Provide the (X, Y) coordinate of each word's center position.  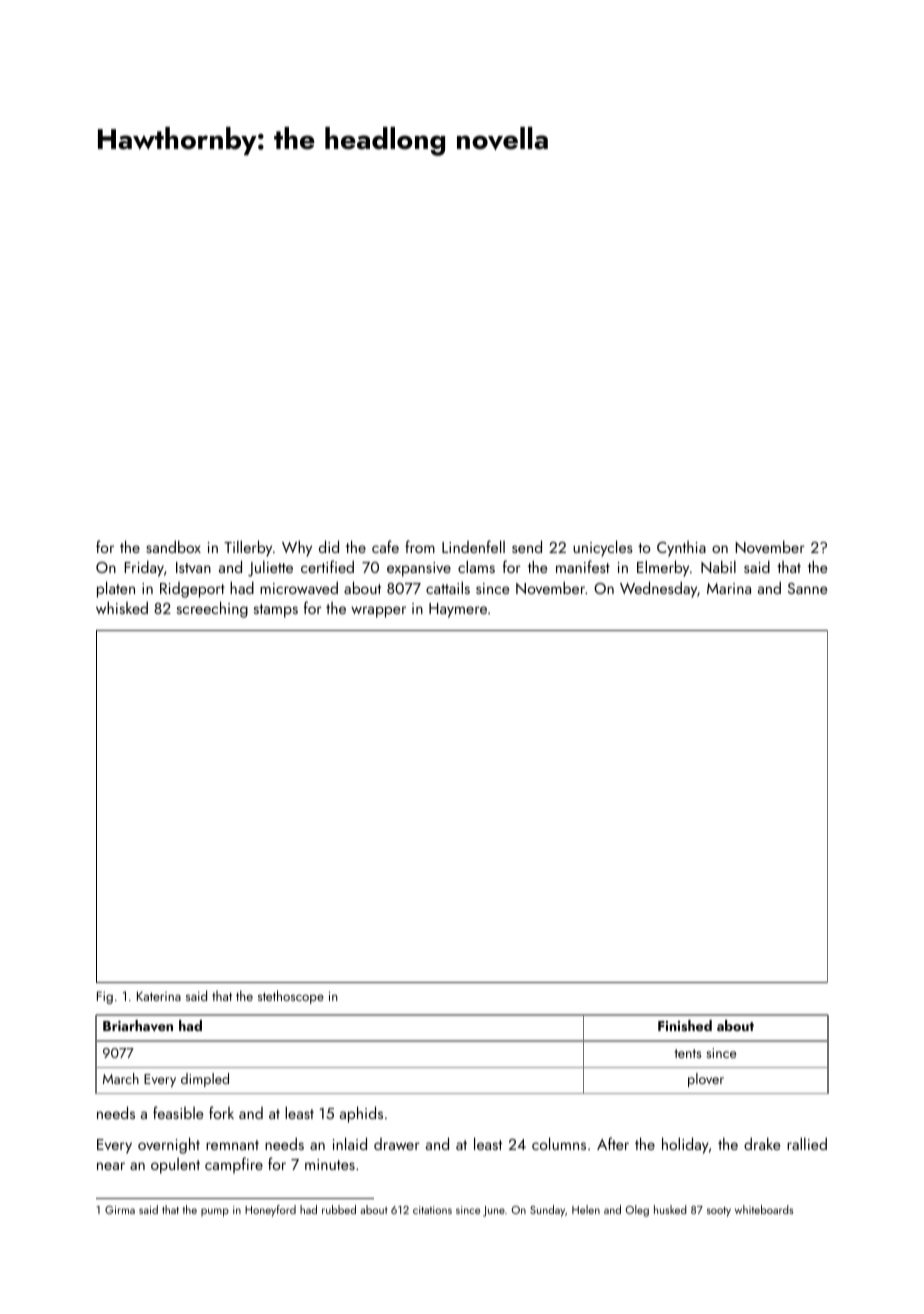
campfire (234, 1165)
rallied (807, 1143)
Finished (685, 1026)
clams (476, 566)
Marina (729, 588)
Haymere (458, 610)
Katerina (159, 996)
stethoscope (291, 997)
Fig (105, 997)
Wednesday (658, 589)
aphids (361, 1114)
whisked (122, 607)
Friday (144, 568)
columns (559, 1143)
